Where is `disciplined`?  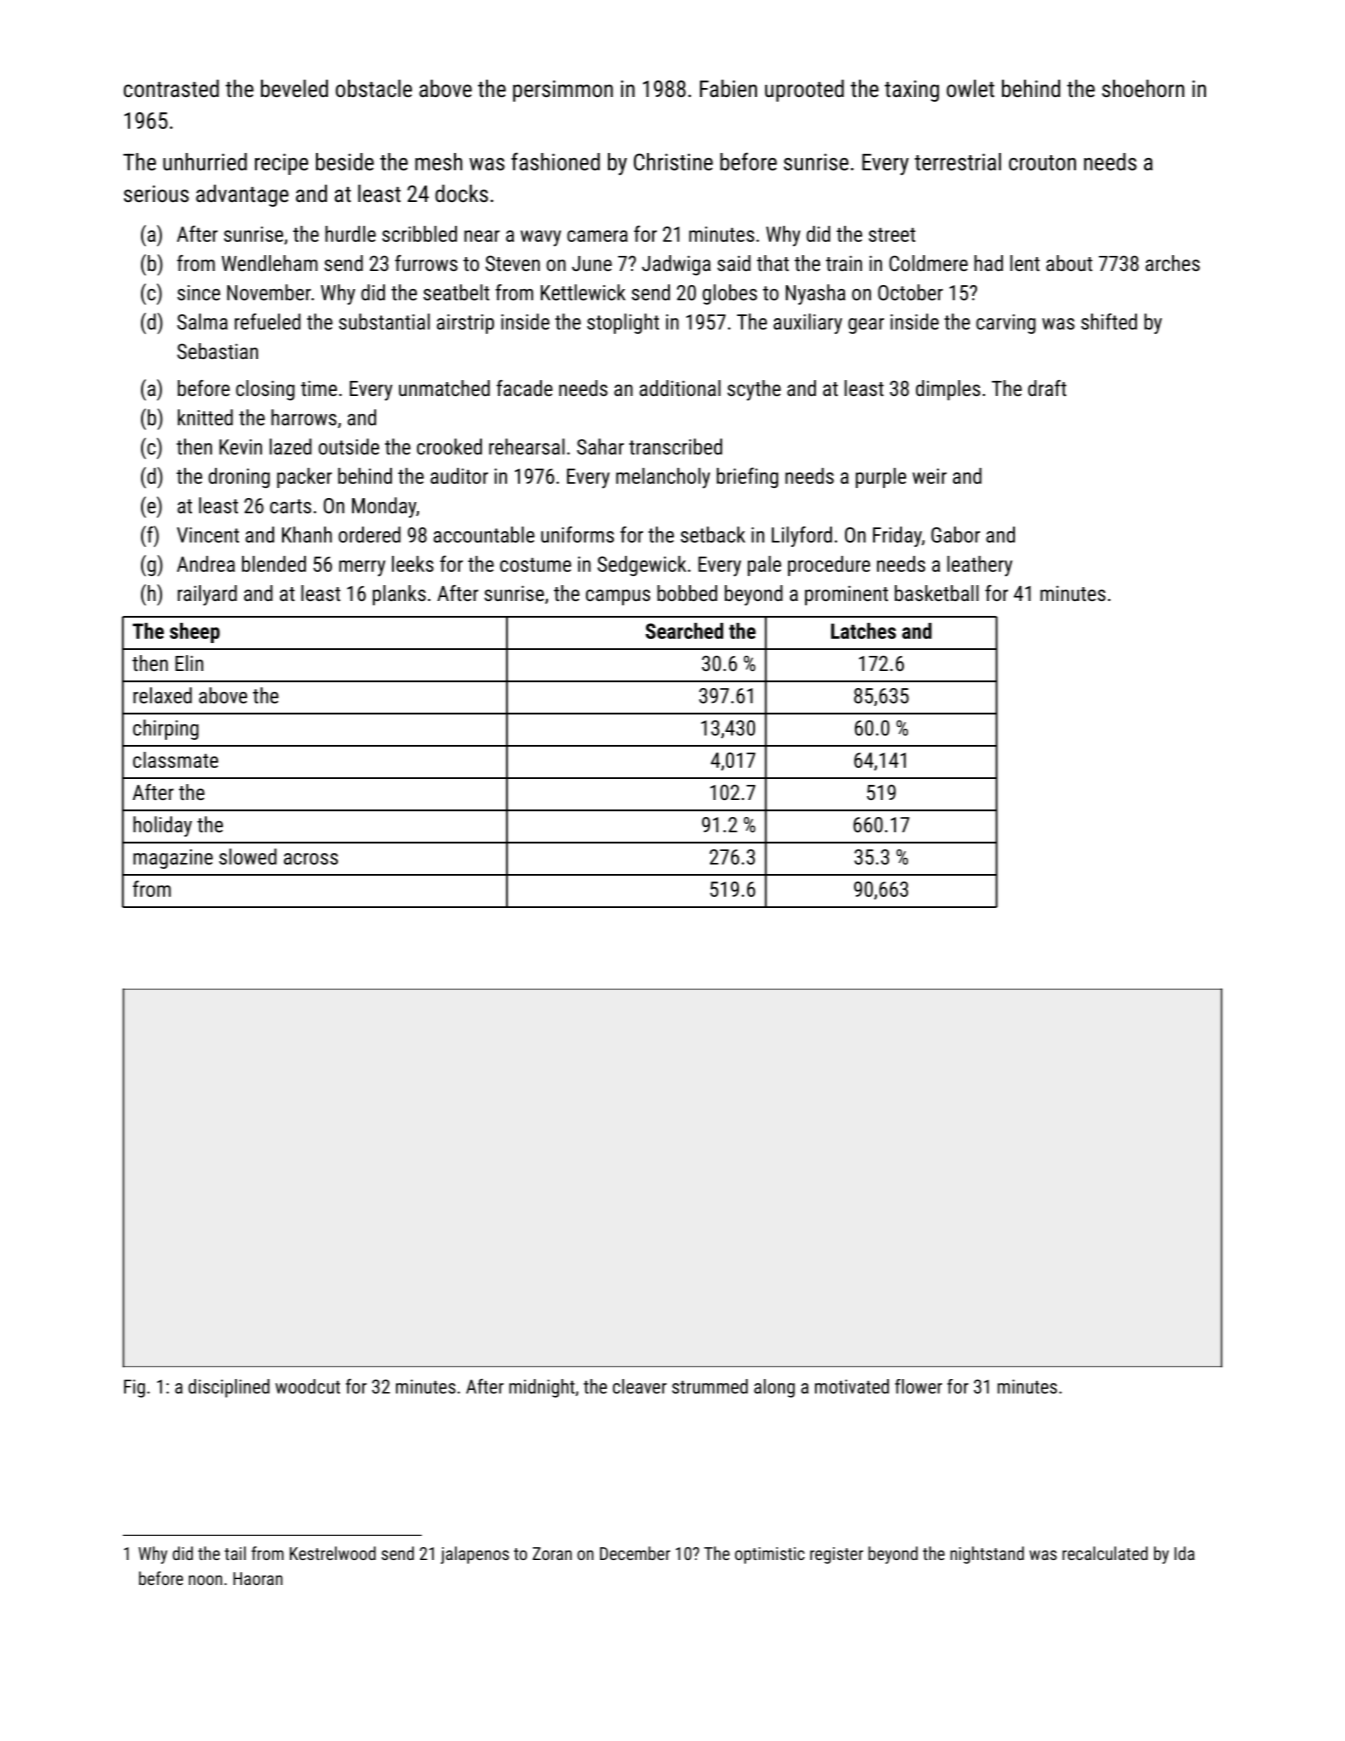 disciplined is located at coordinates (229, 1388).
